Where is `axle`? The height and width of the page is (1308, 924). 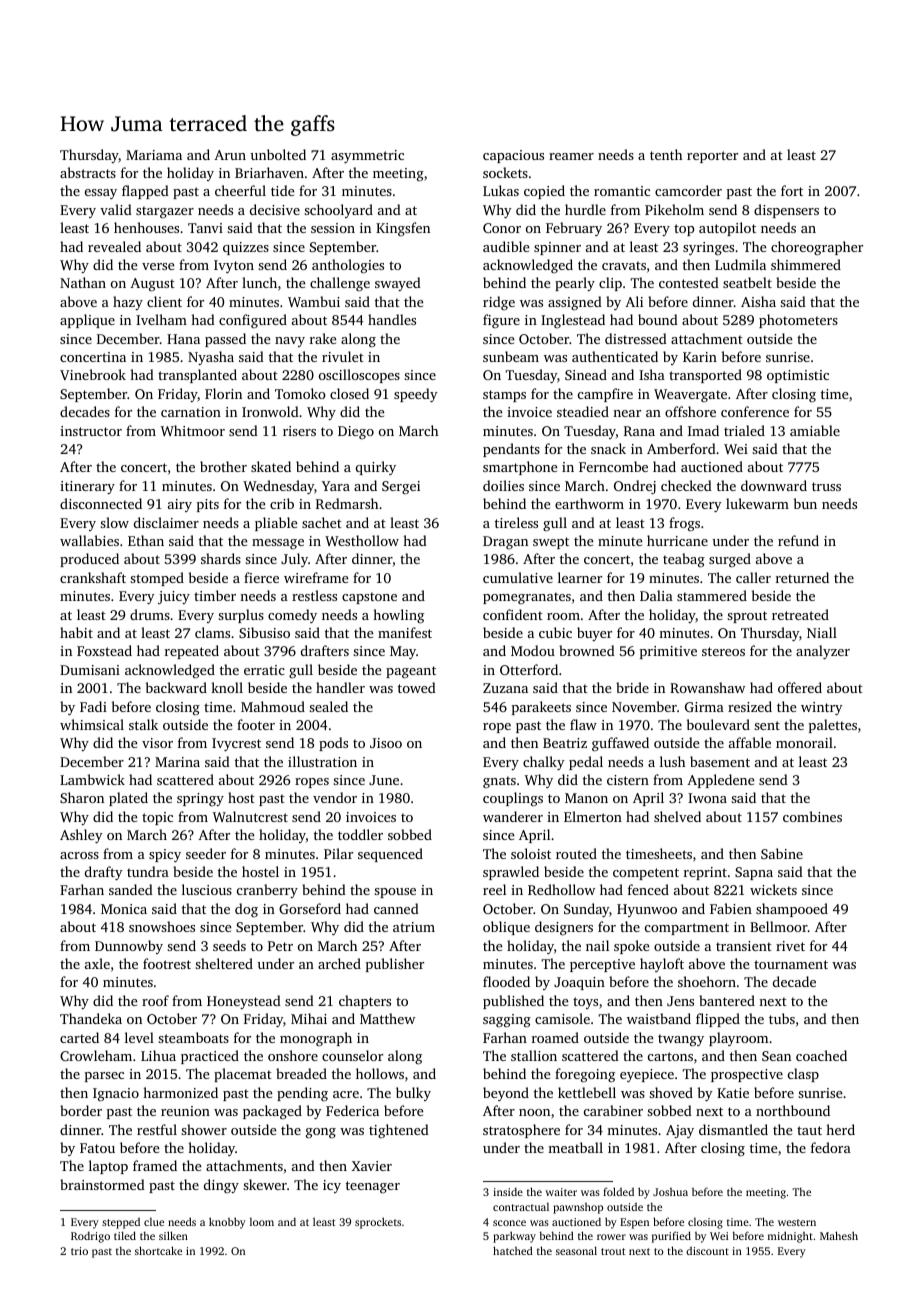
axle is located at coordinates (97, 963).
